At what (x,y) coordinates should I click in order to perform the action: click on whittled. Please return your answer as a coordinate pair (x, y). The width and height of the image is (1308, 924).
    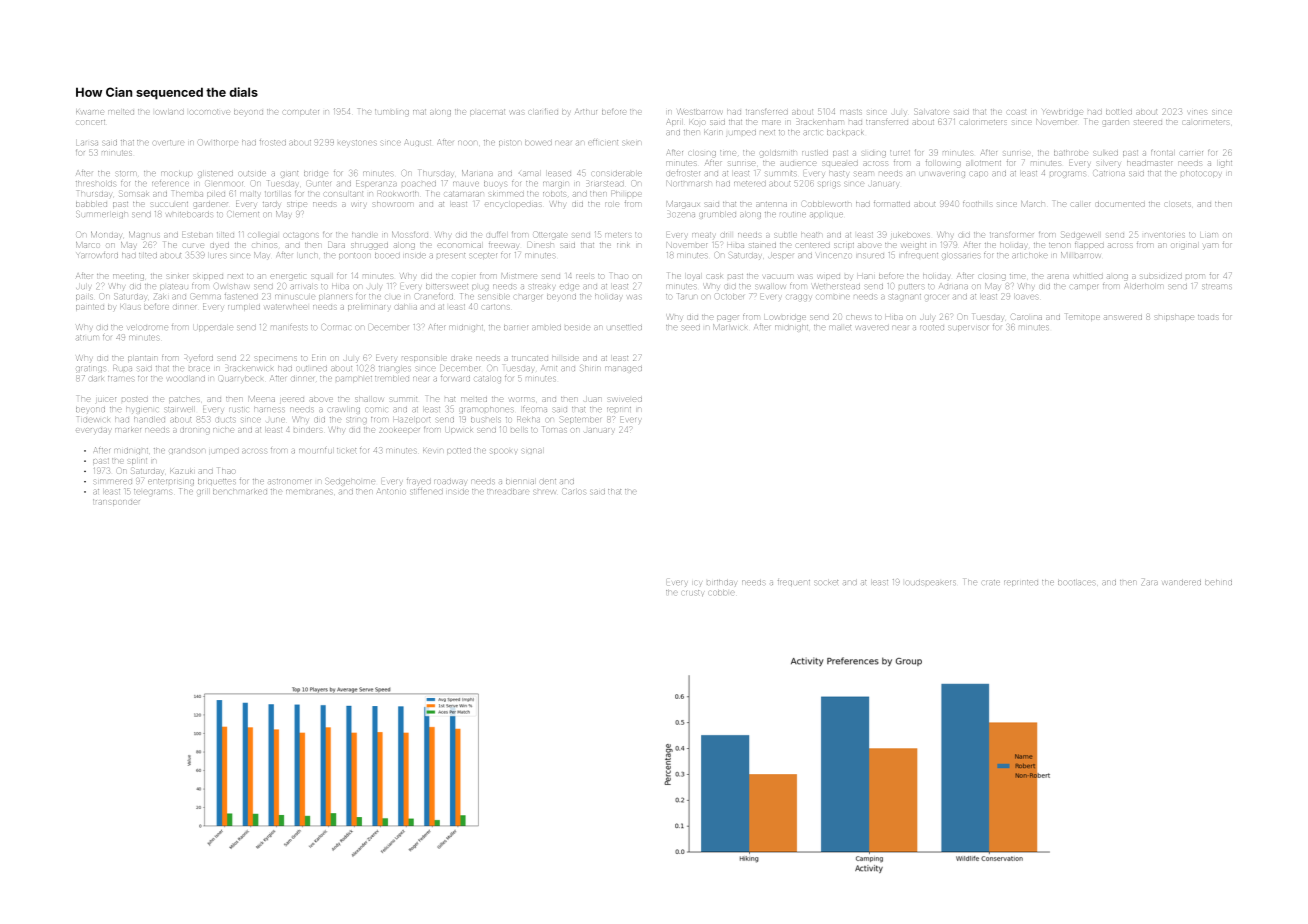
    Looking at the image, I should click on (1088, 276).
